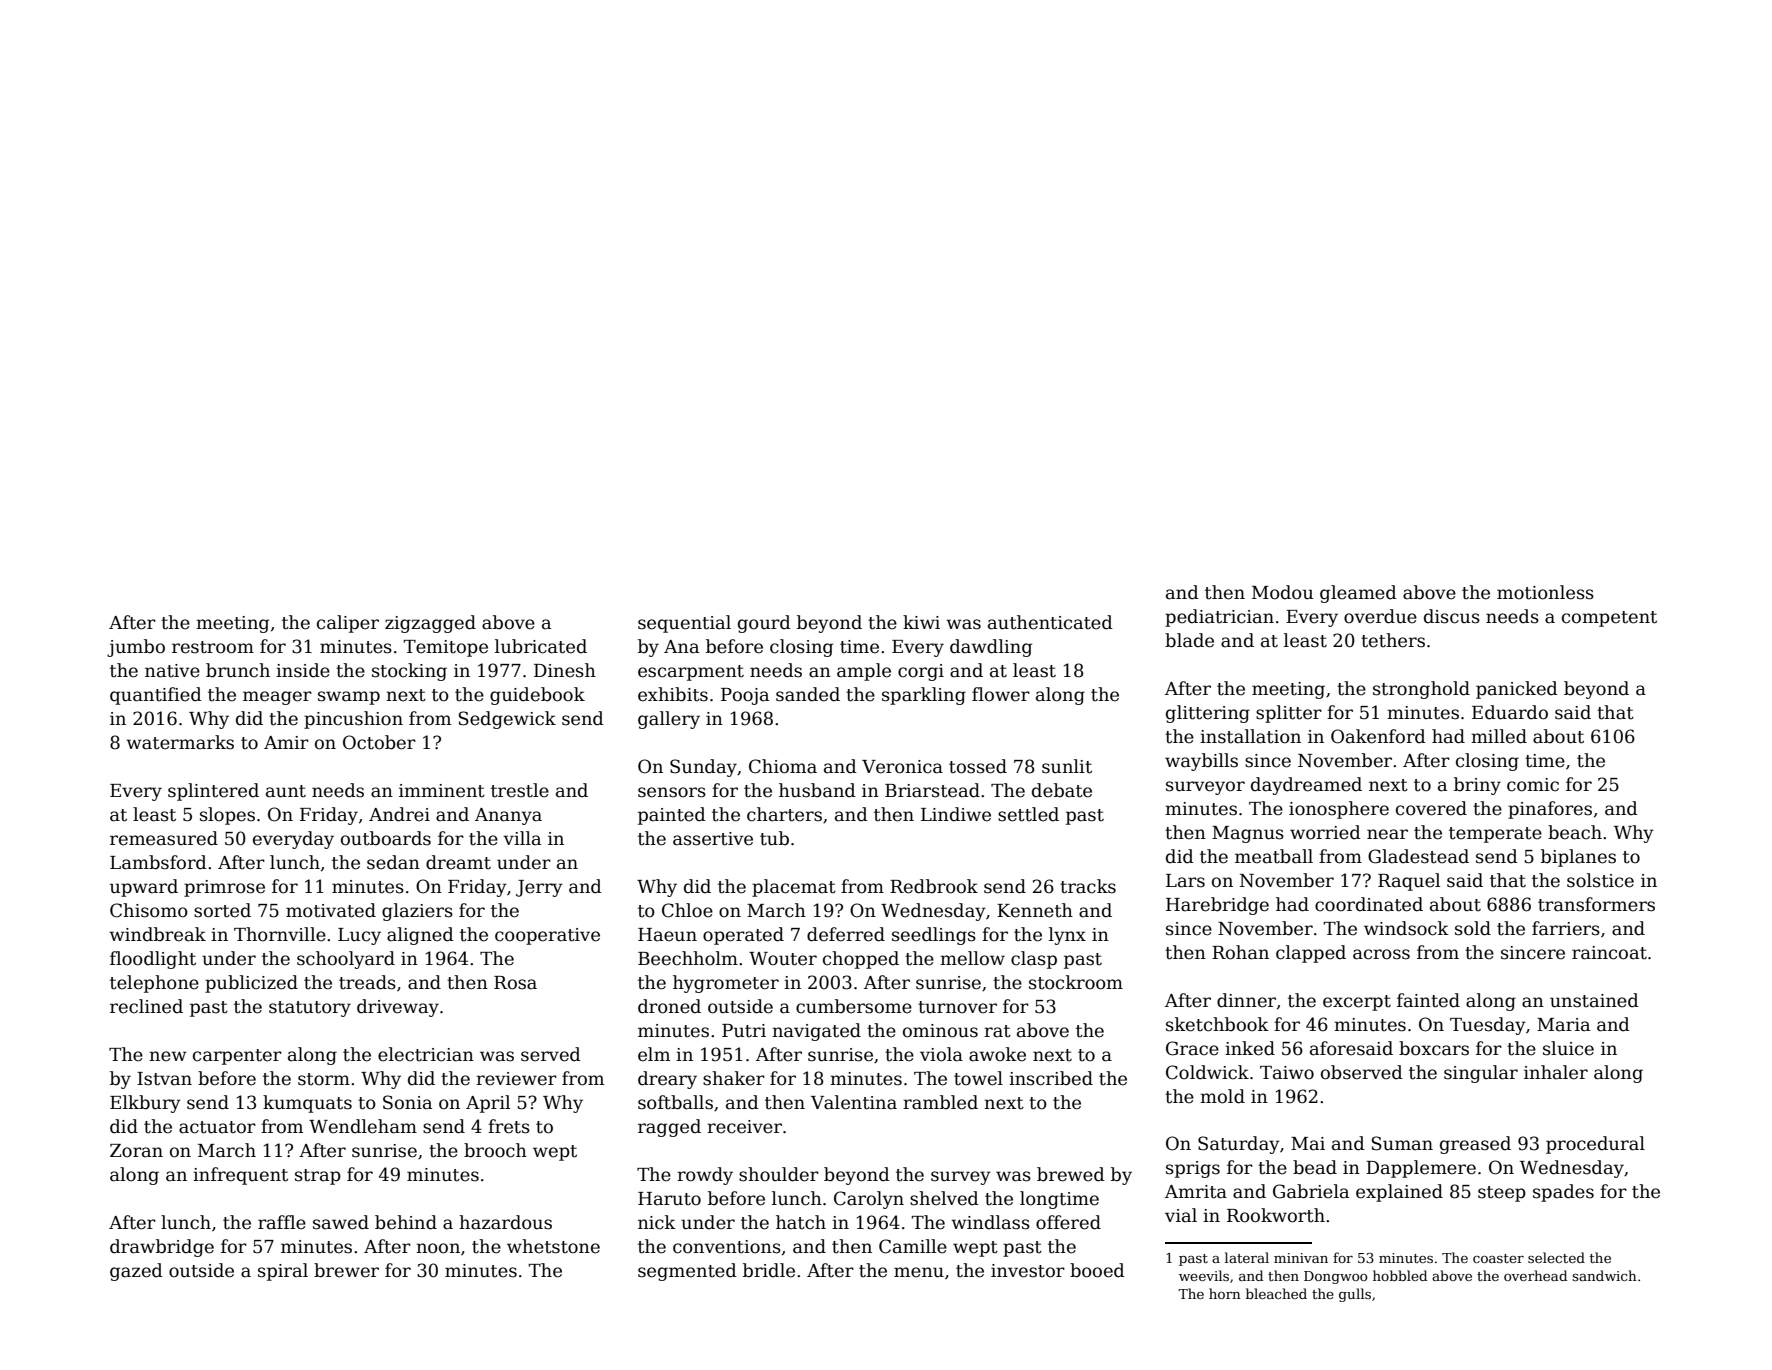  What do you see at coordinates (430, 624) in the document?
I see `zigzagged` at bounding box center [430, 624].
